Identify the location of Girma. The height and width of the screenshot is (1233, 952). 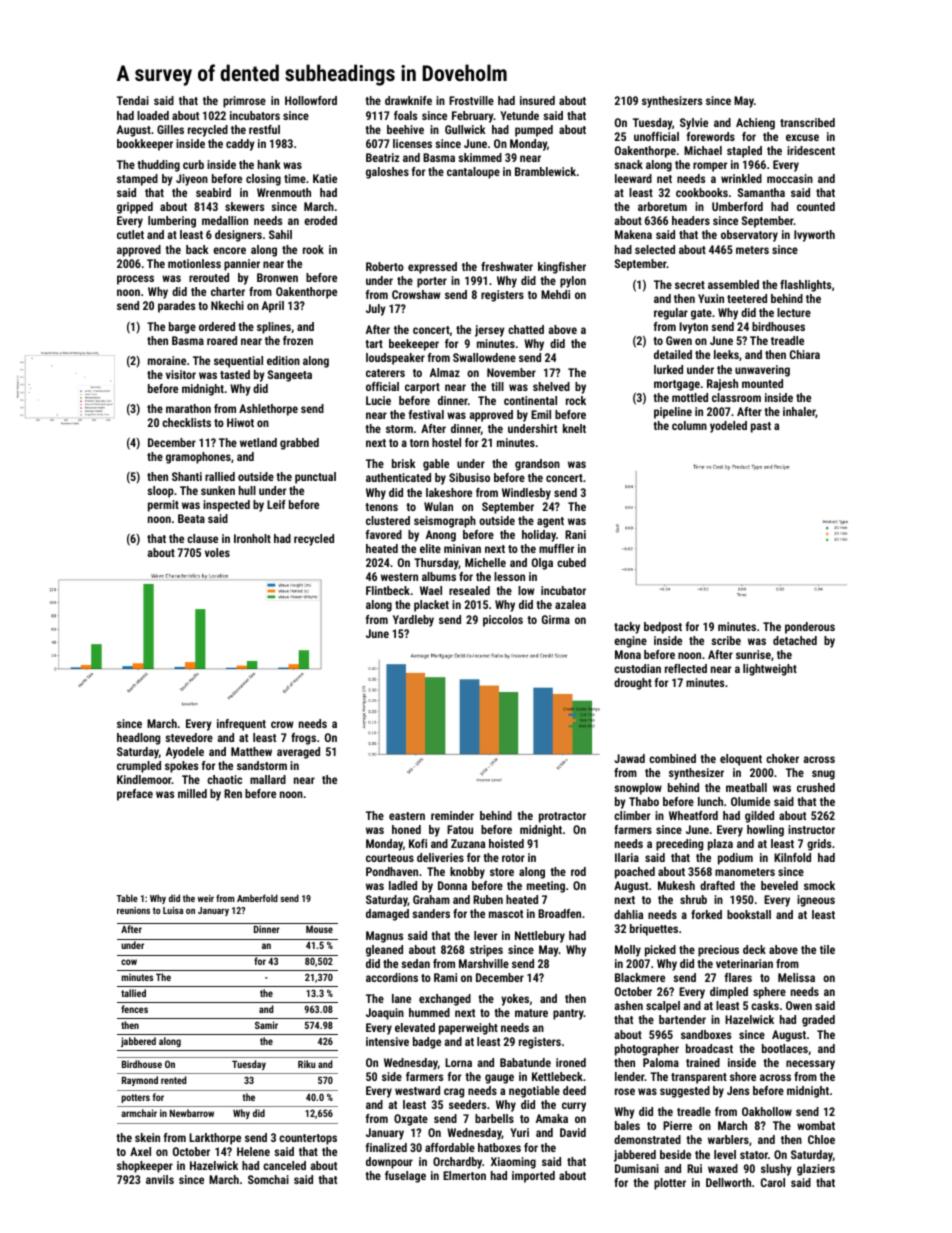
(556, 619).
